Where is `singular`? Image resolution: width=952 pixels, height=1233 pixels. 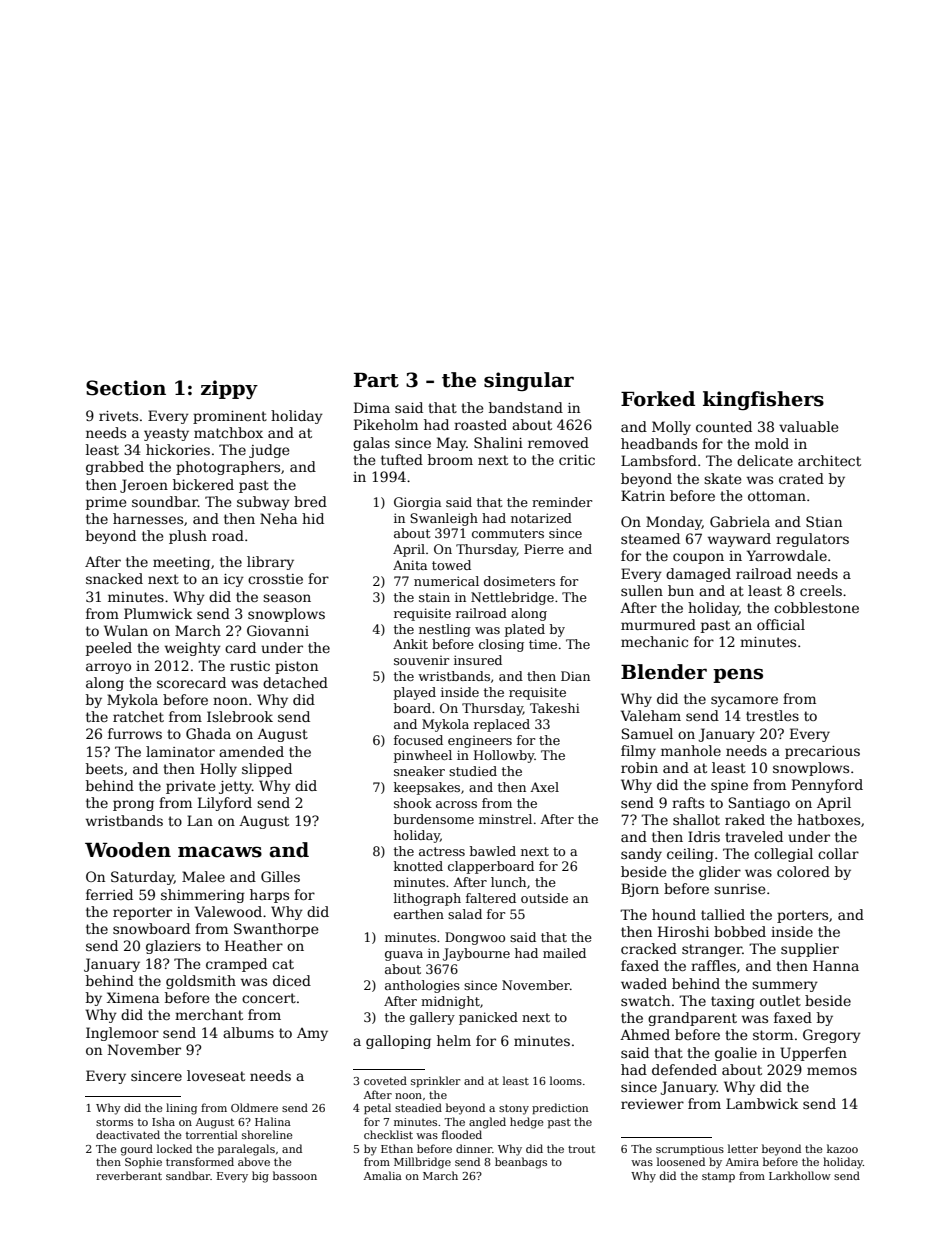
singular is located at coordinates (529, 381).
